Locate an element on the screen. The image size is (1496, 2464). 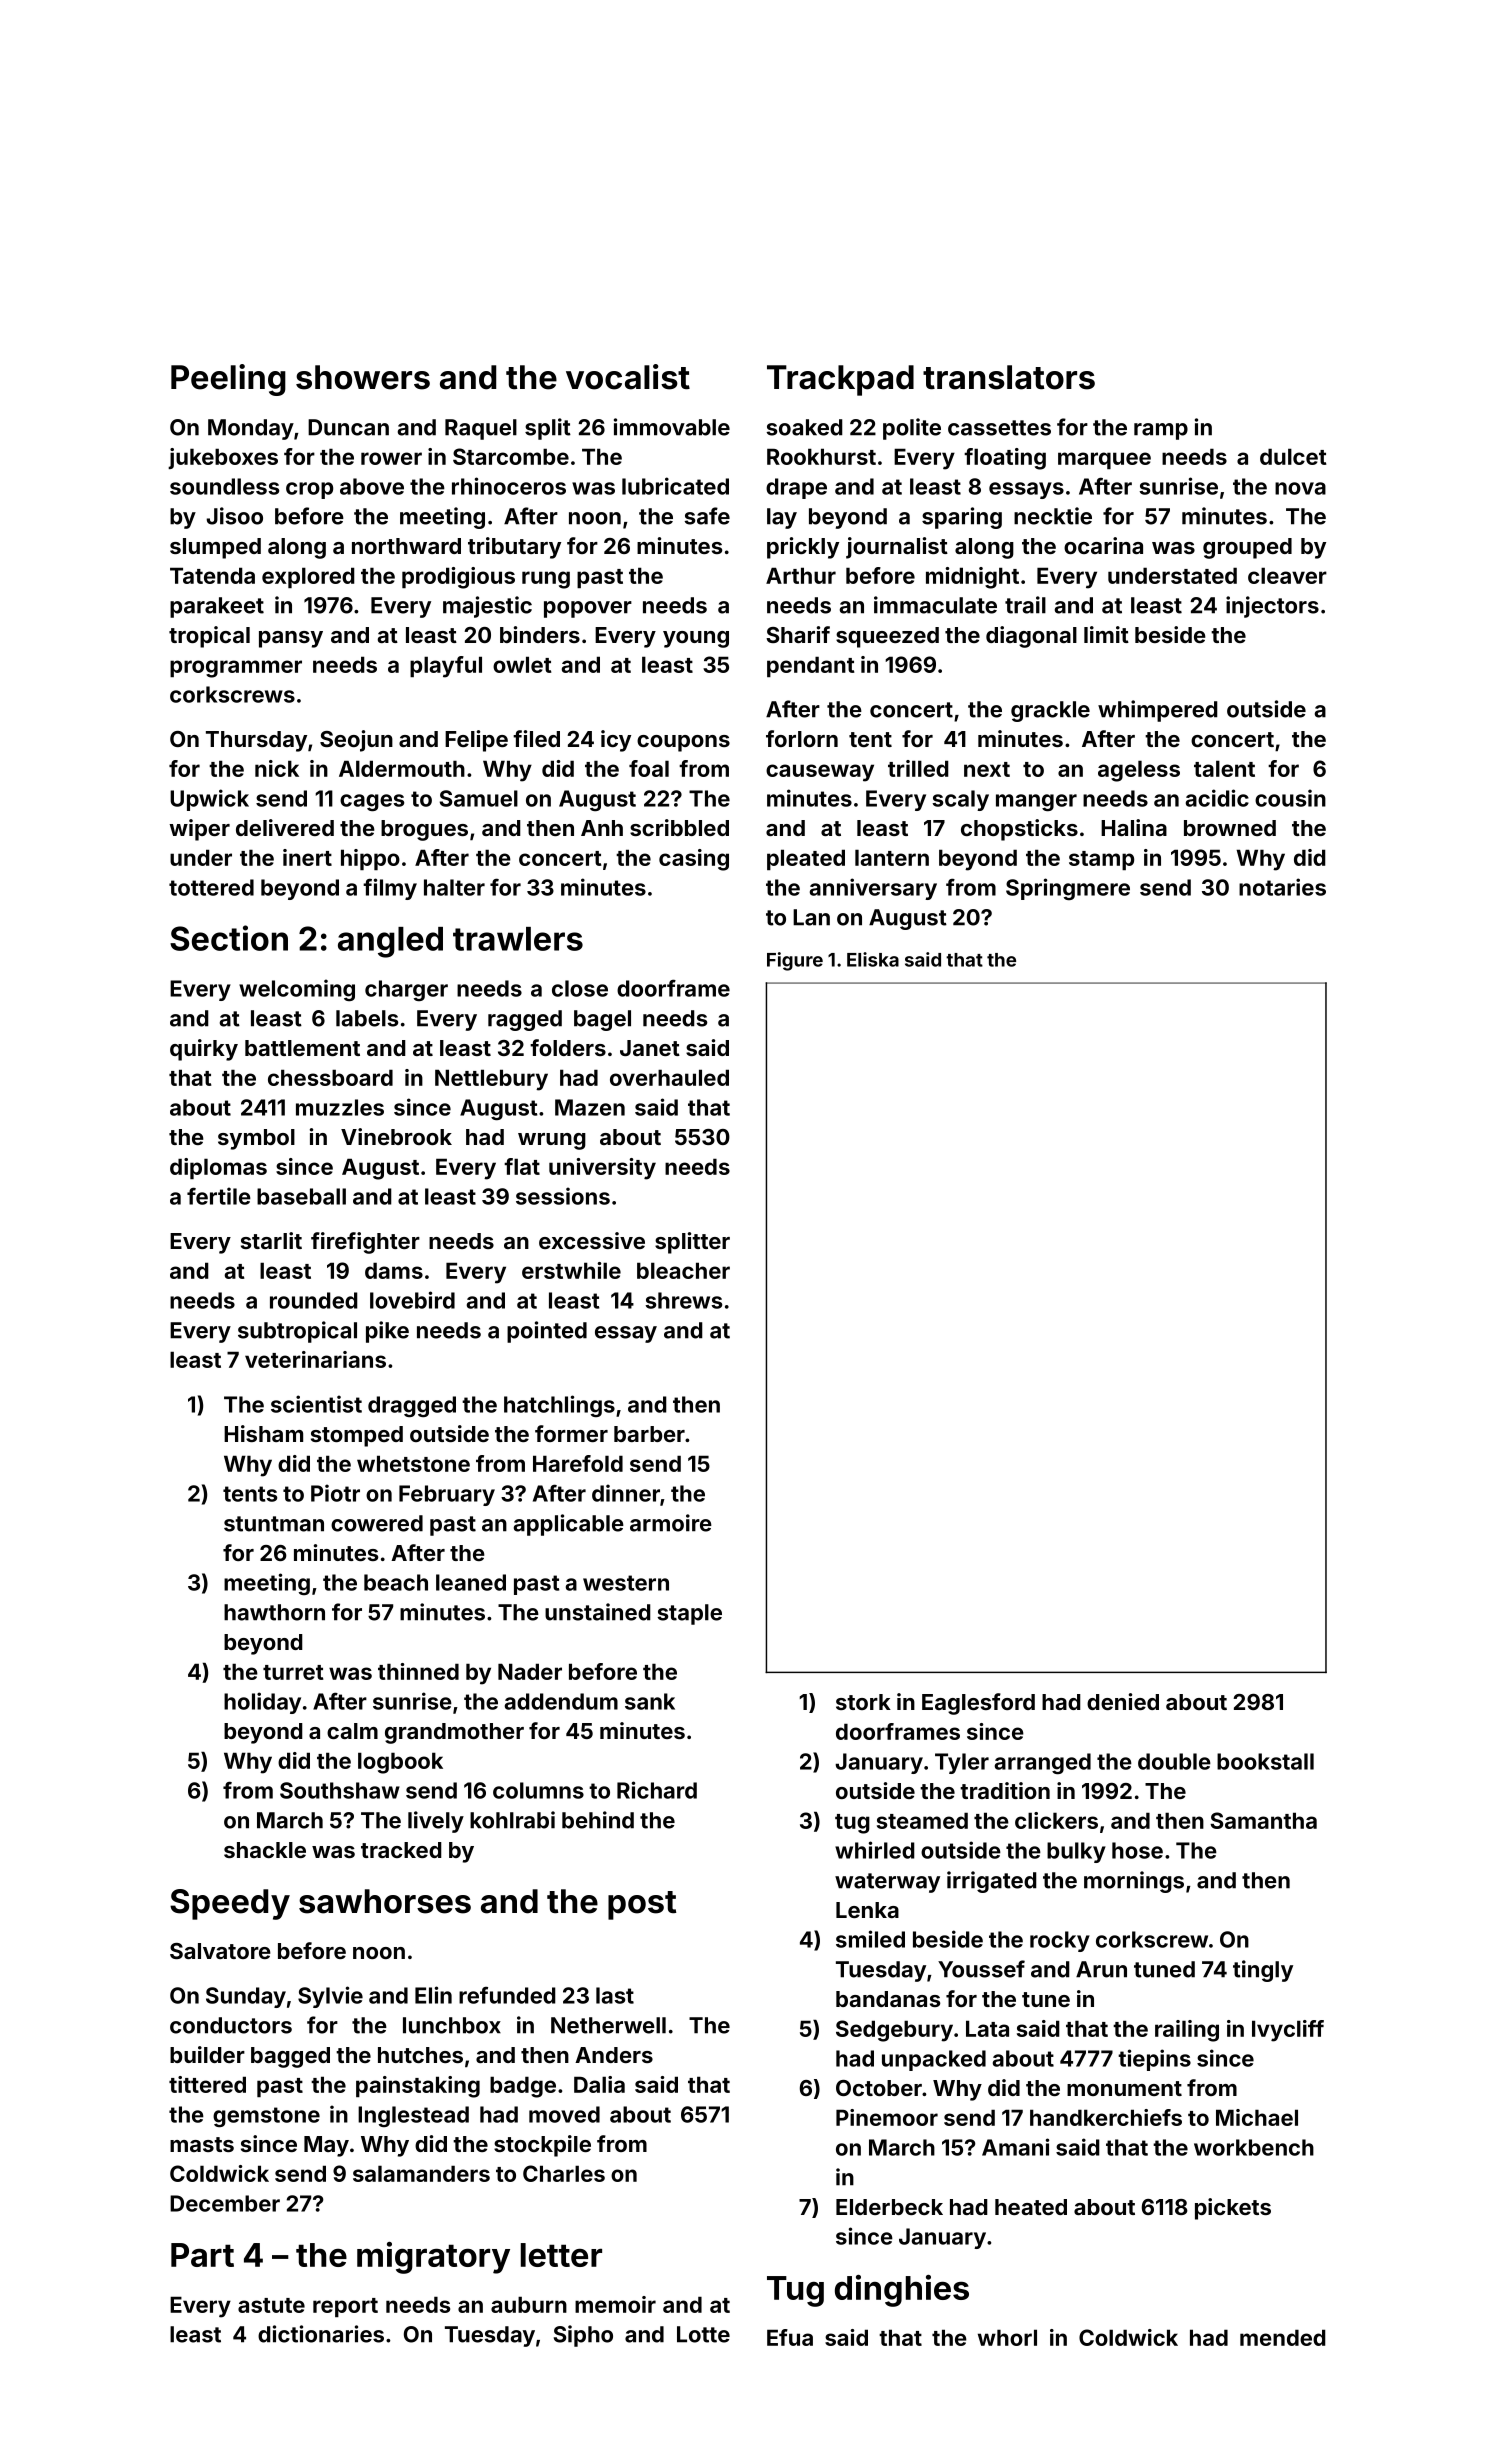
Ivycliff is located at coordinates (1288, 2031).
